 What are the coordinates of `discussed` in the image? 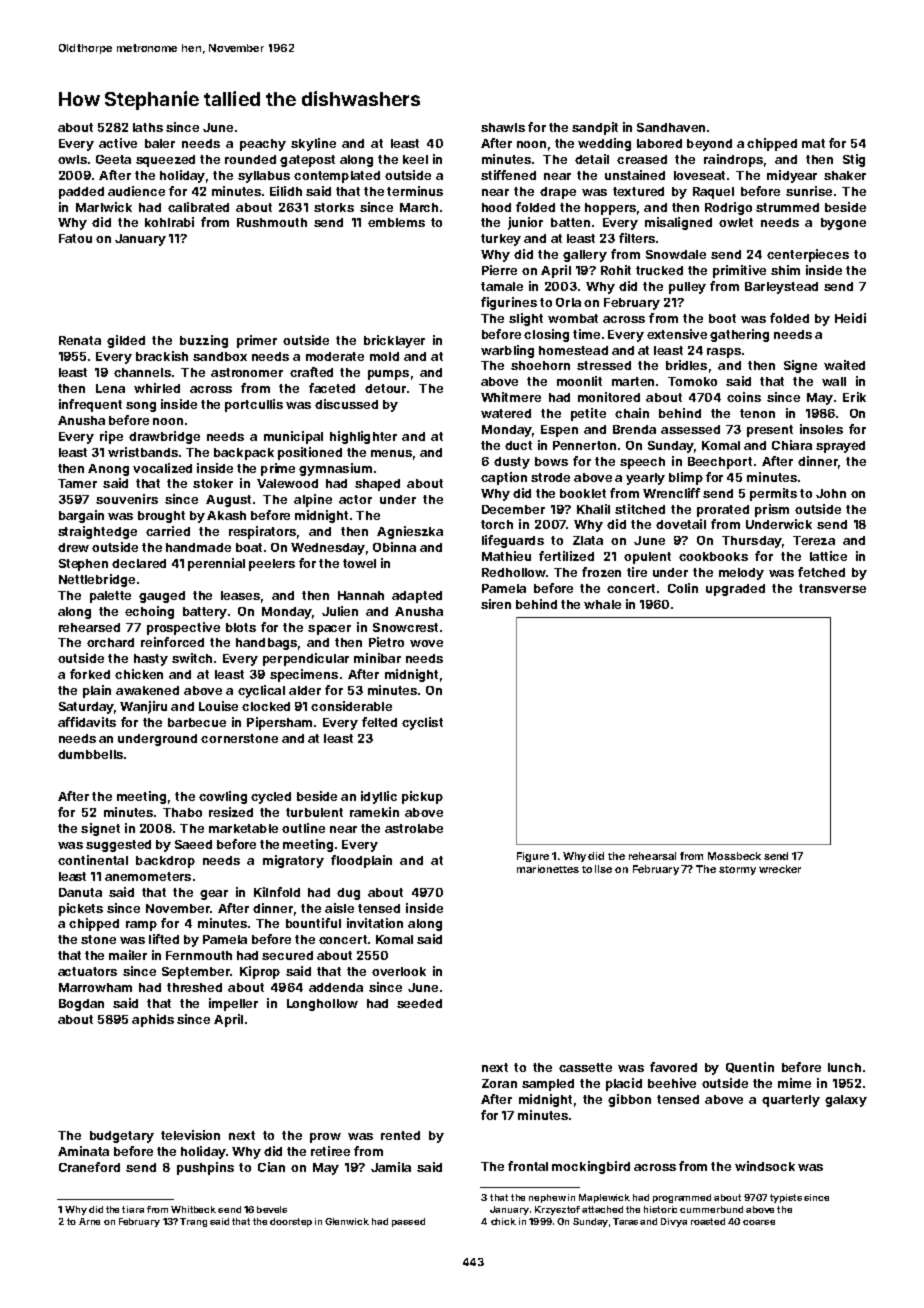 It's located at (346, 404).
